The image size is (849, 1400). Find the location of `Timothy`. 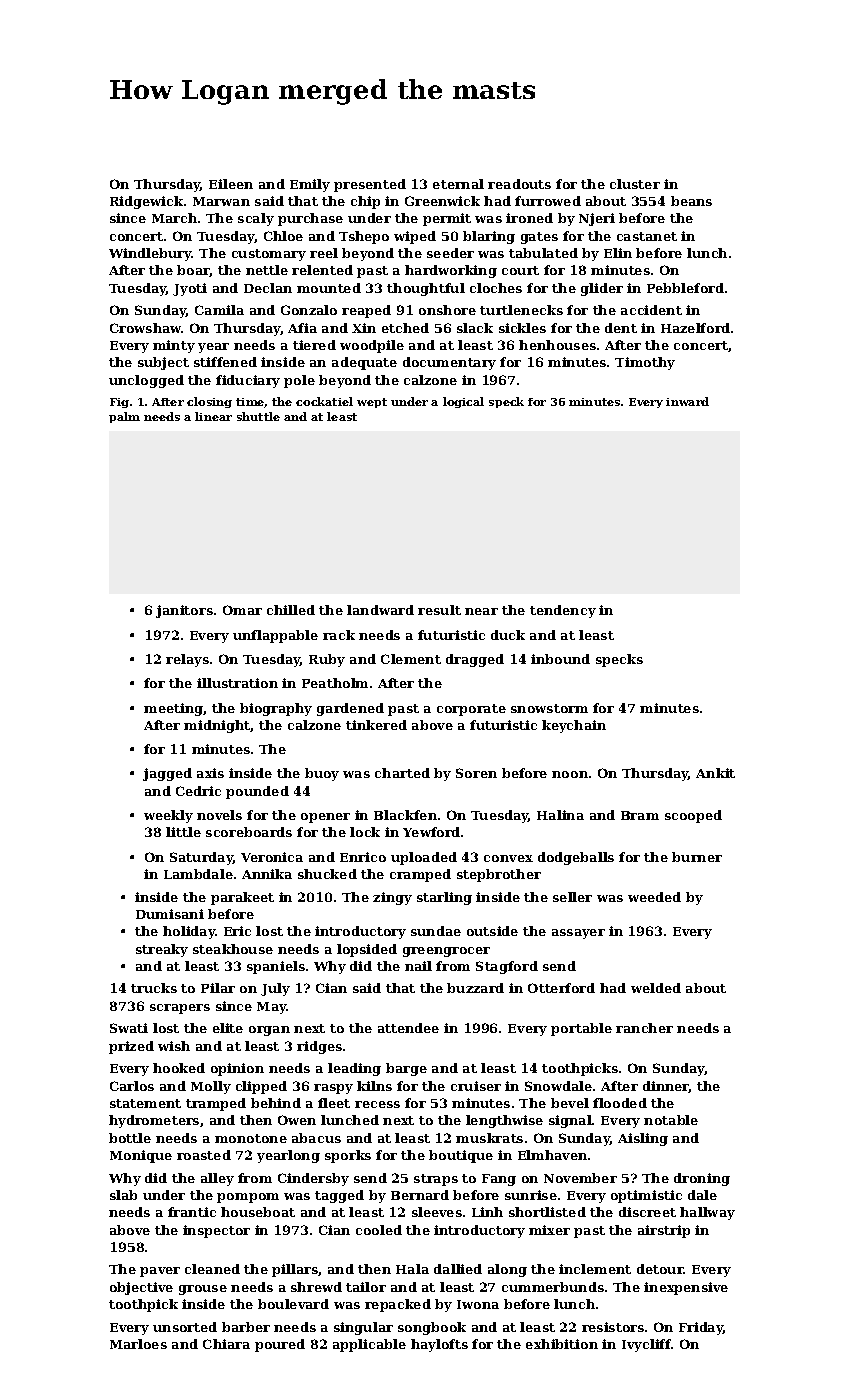

Timothy is located at coordinates (645, 363).
